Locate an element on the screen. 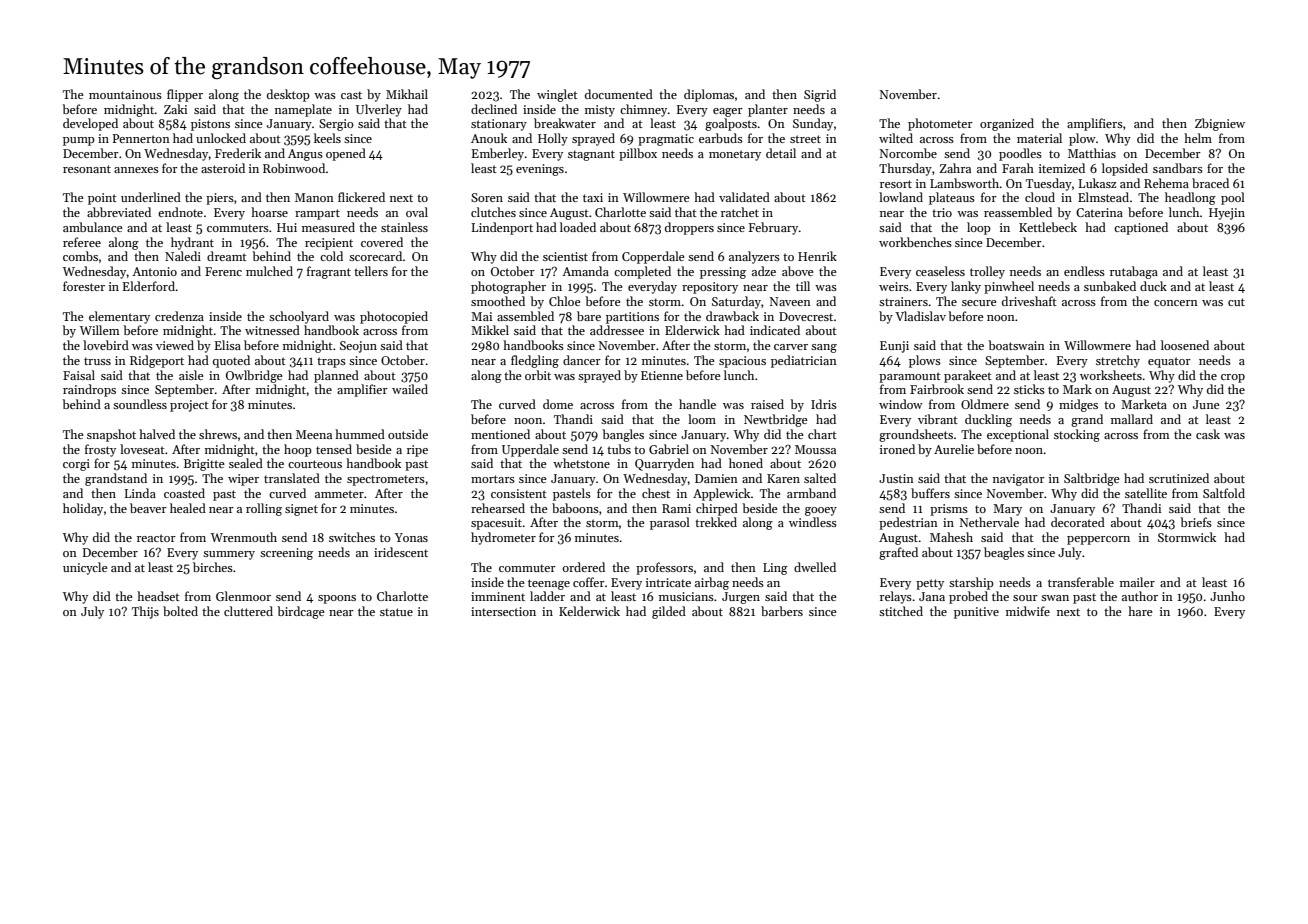 The width and height of the screenshot is (1308, 924). professors is located at coordinates (664, 568).
